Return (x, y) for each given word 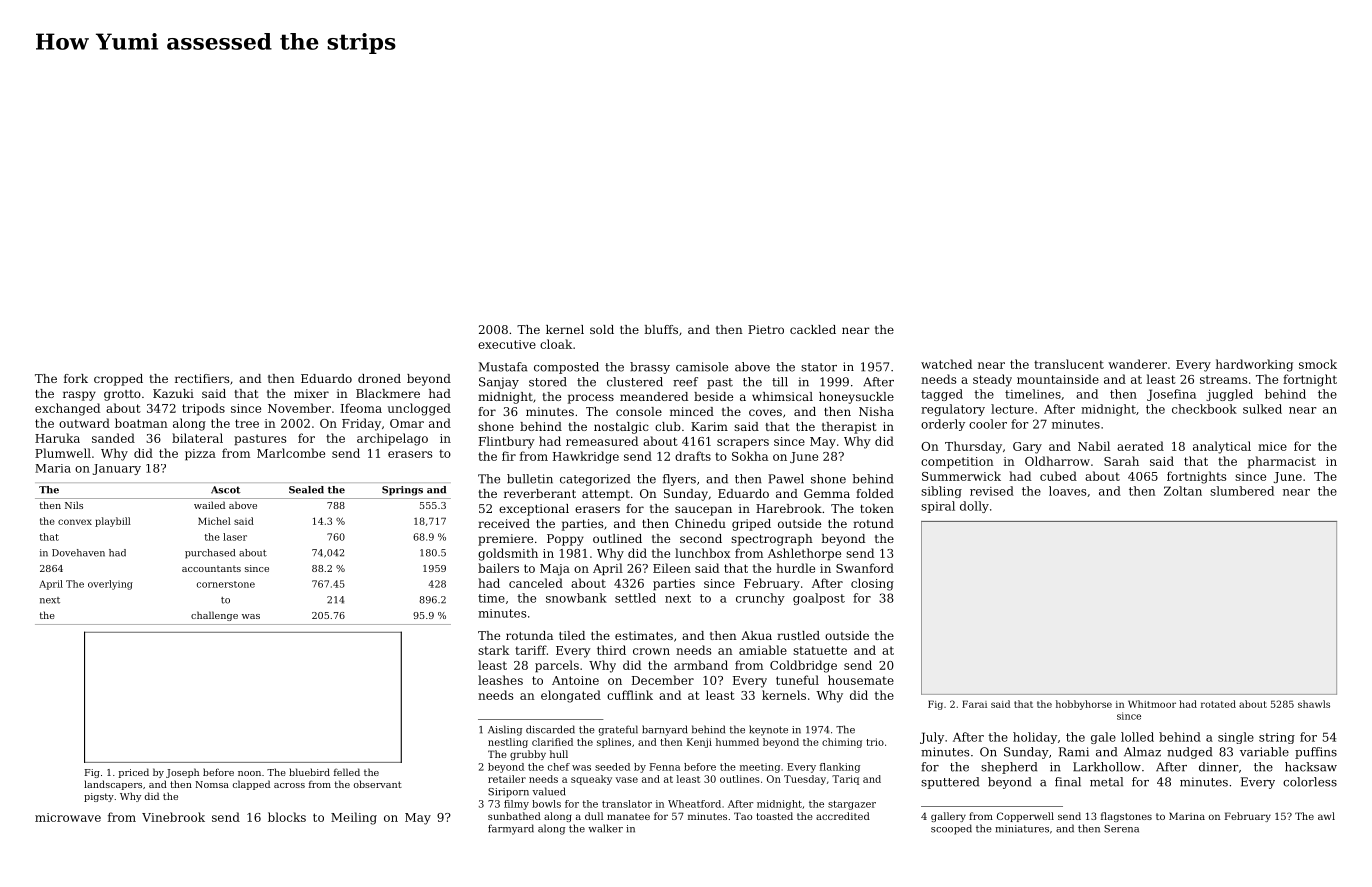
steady (992, 380)
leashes (500, 680)
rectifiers (202, 378)
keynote (768, 730)
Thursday (973, 447)
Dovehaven (78, 553)
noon (249, 773)
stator (819, 367)
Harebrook (789, 508)
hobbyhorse (1084, 705)
